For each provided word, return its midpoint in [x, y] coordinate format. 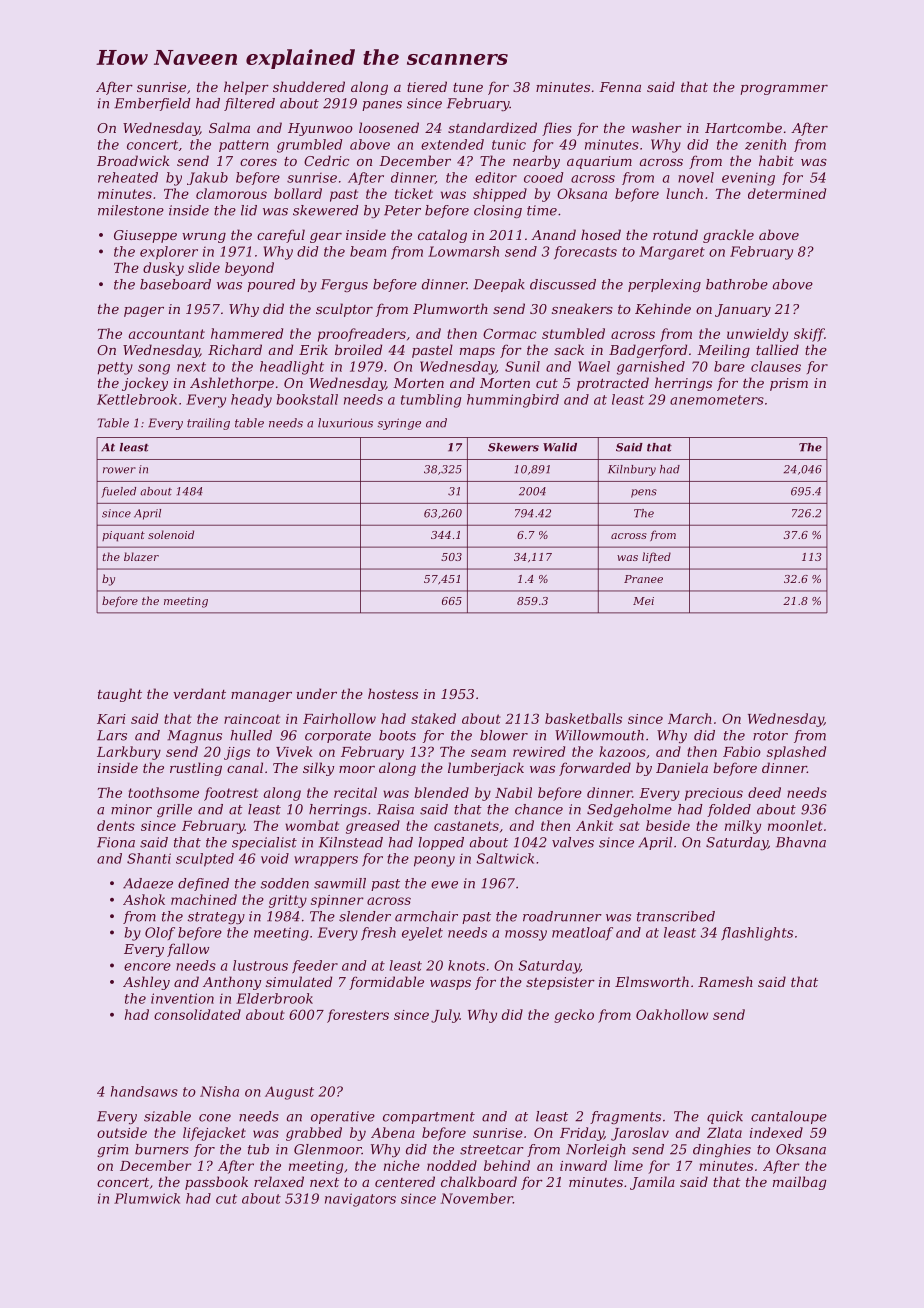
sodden [285, 883]
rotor [770, 736]
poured [271, 285]
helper [246, 88]
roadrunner [562, 916]
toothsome [163, 792]
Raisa [395, 809]
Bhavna [801, 842]
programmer [784, 90]
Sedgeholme [629, 810]
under [317, 693]
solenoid [171, 534]
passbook [216, 1183]
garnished [651, 368]
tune [468, 87]
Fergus [344, 285]
